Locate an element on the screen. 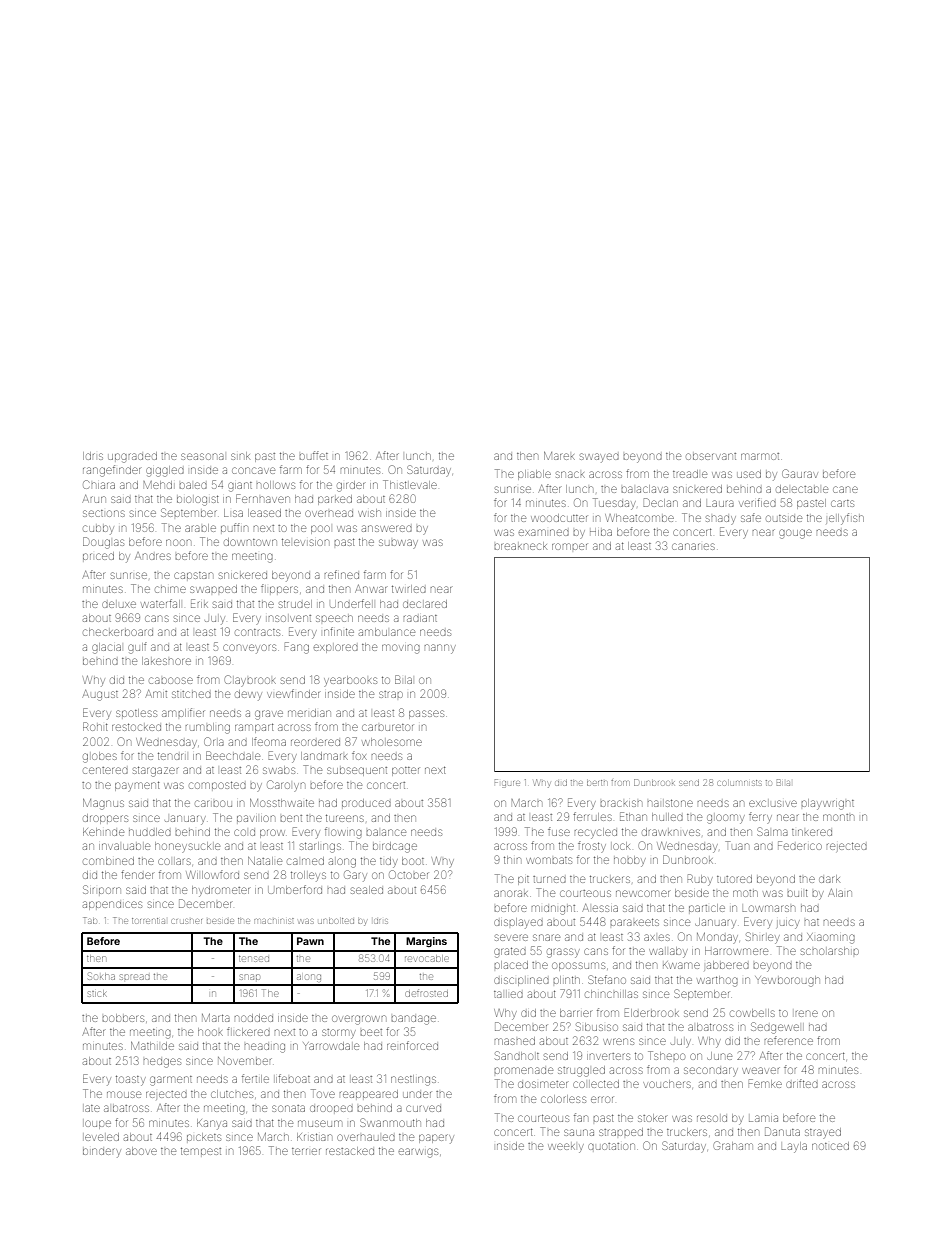  yearbooks is located at coordinates (350, 680).
